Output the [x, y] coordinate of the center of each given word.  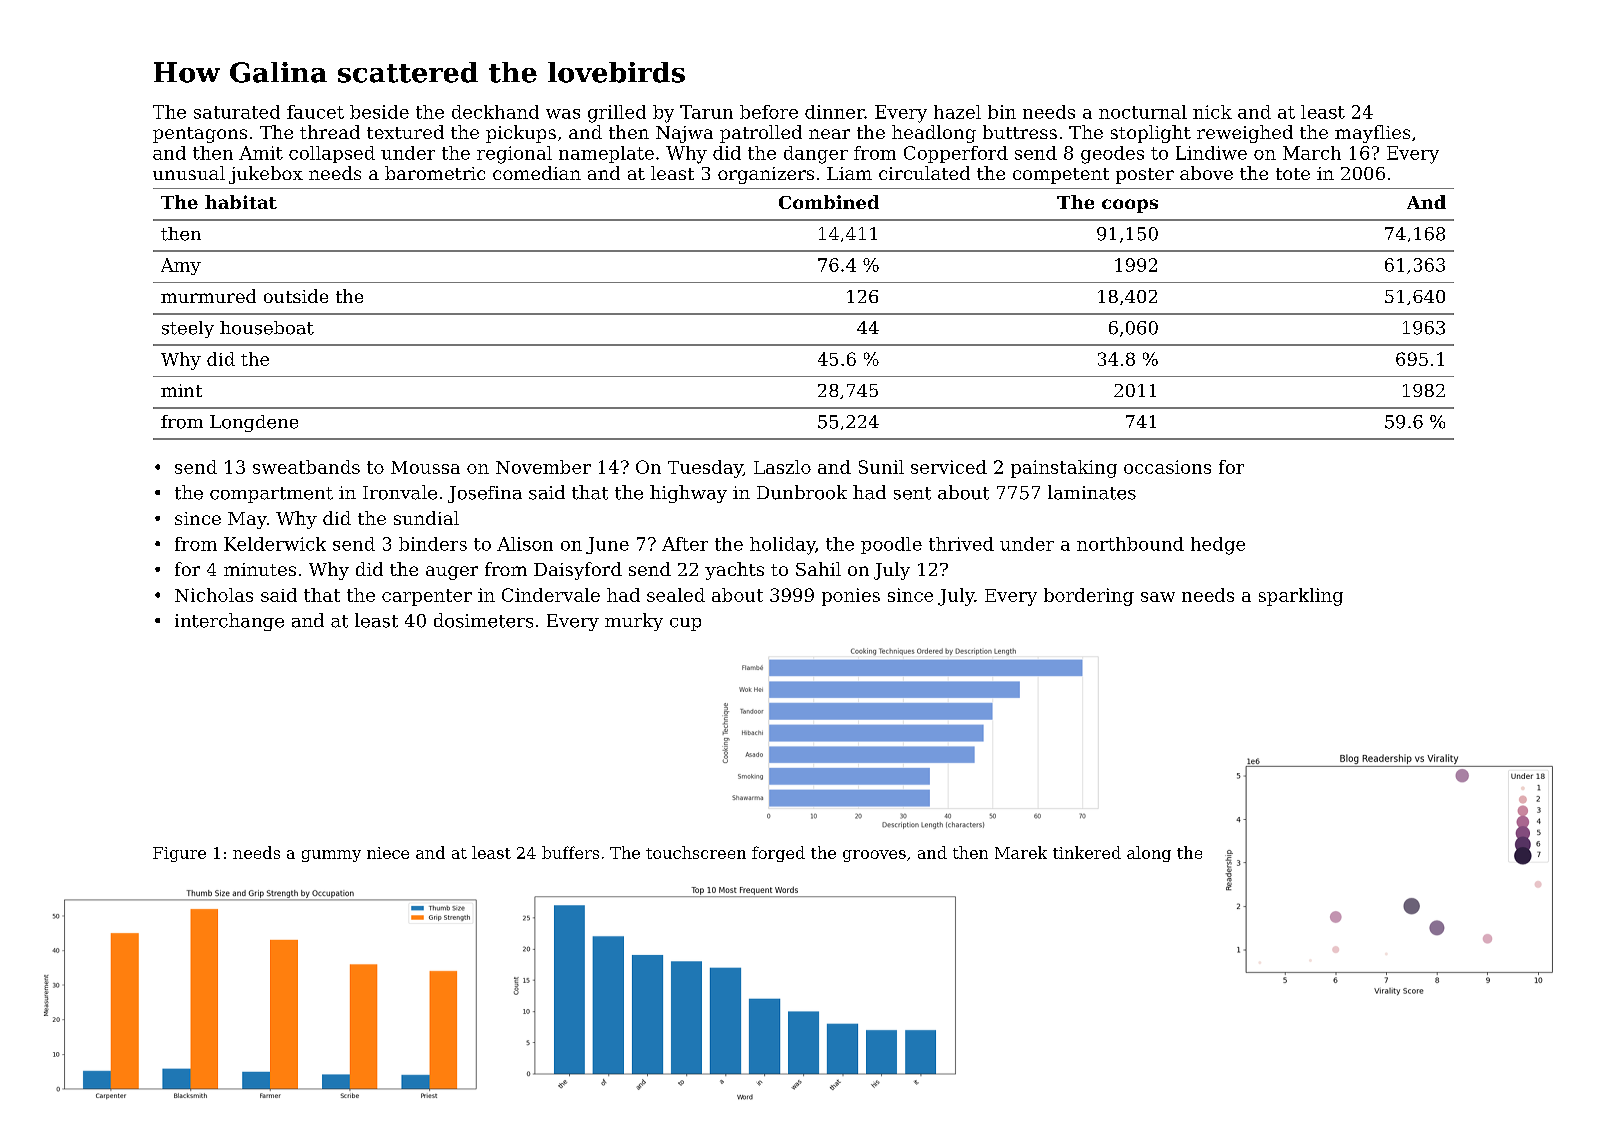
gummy [331, 856]
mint [181, 390]
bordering [1089, 597]
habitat [241, 202]
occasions [1167, 467]
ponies [851, 597]
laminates [1092, 492]
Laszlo [782, 467]
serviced [949, 467]
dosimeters [483, 620]
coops [1130, 206]
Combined [829, 202]
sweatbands [306, 467]
